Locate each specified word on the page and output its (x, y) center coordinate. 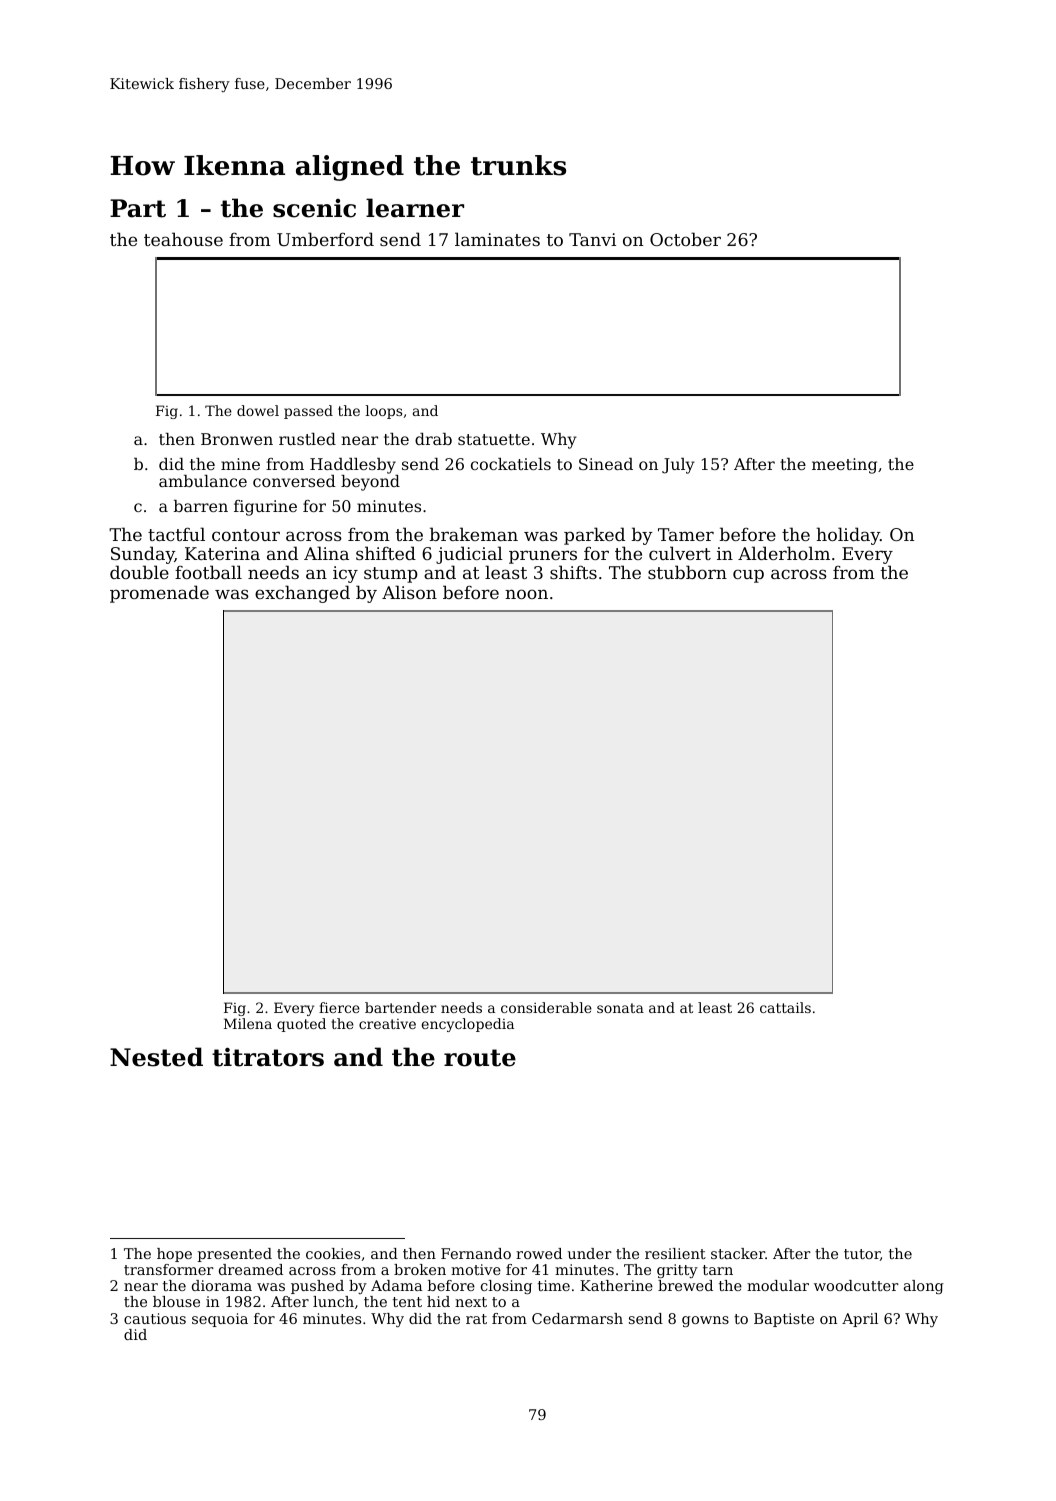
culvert (680, 553)
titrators (268, 1057)
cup (748, 576)
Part (138, 208)
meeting (844, 466)
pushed (317, 1287)
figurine (265, 508)
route (480, 1058)
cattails (785, 1007)
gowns (705, 1321)
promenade (159, 594)
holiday (848, 536)
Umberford (325, 239)
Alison (409, 592)
